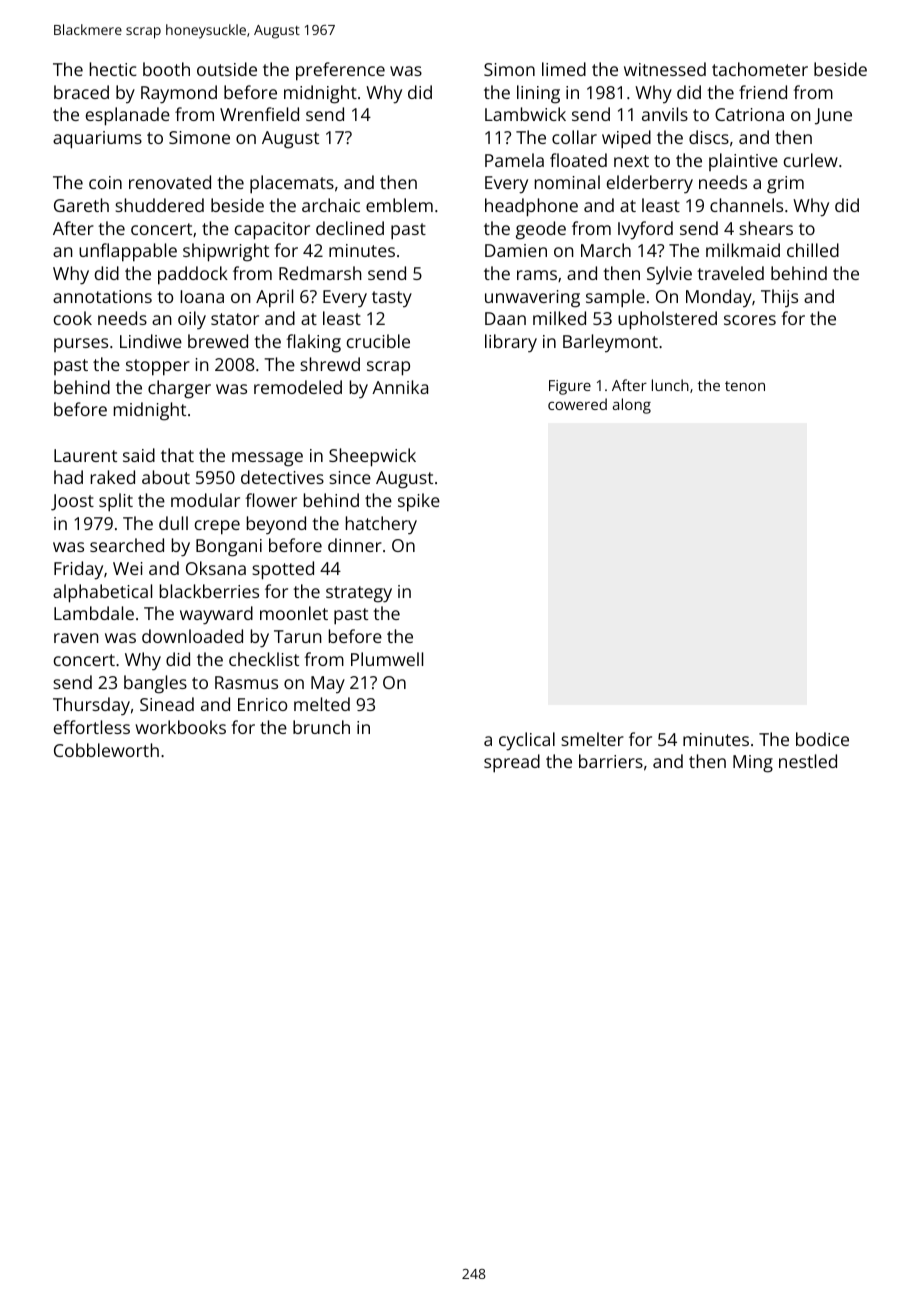 This screenshot has width=924, height=1308. Describe the element at coordinates (531, 207) in the screenshot. I see `headphone` at that location.
